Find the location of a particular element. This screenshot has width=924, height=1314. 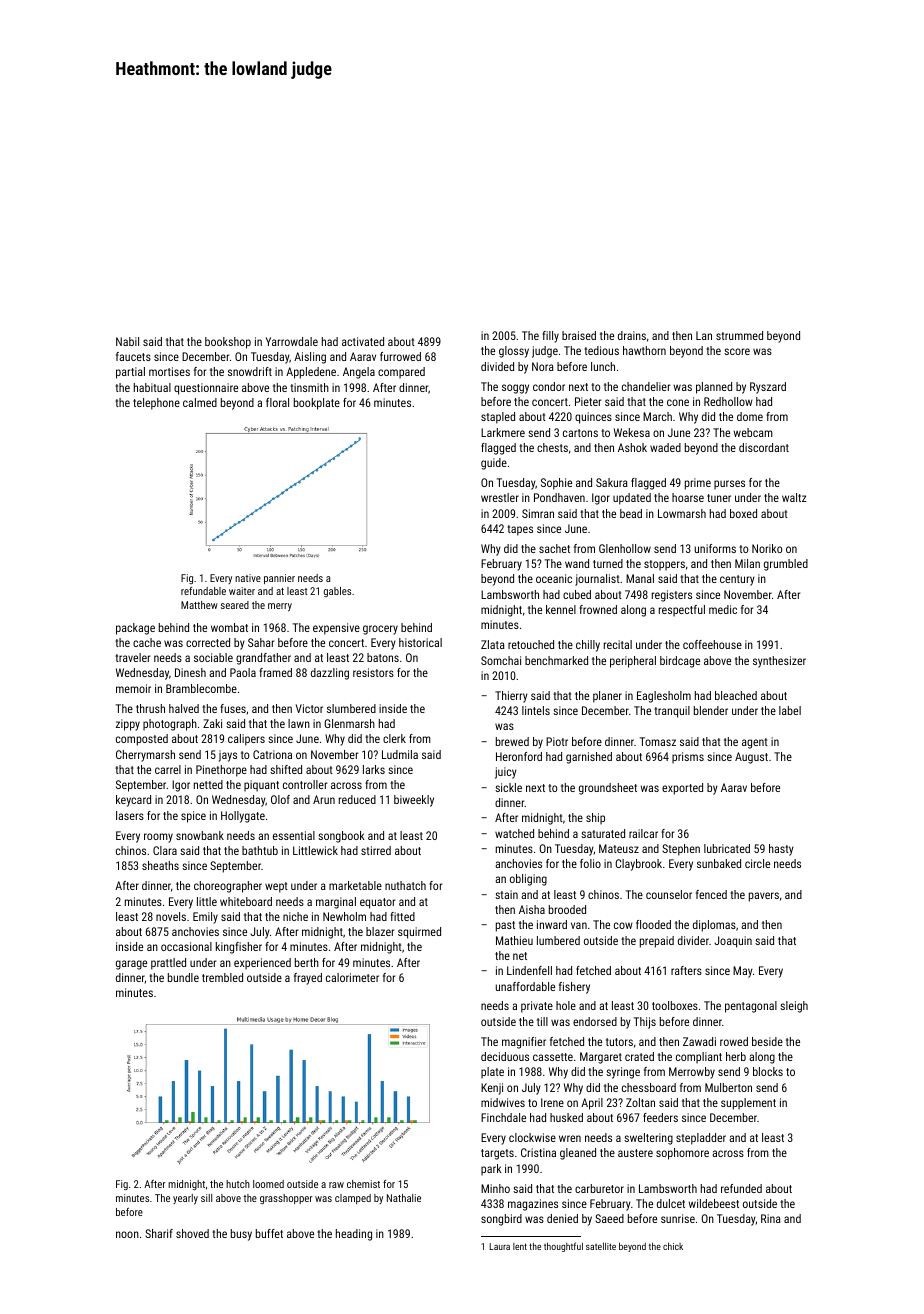

satellite is located at coordinates (601, 1246).
